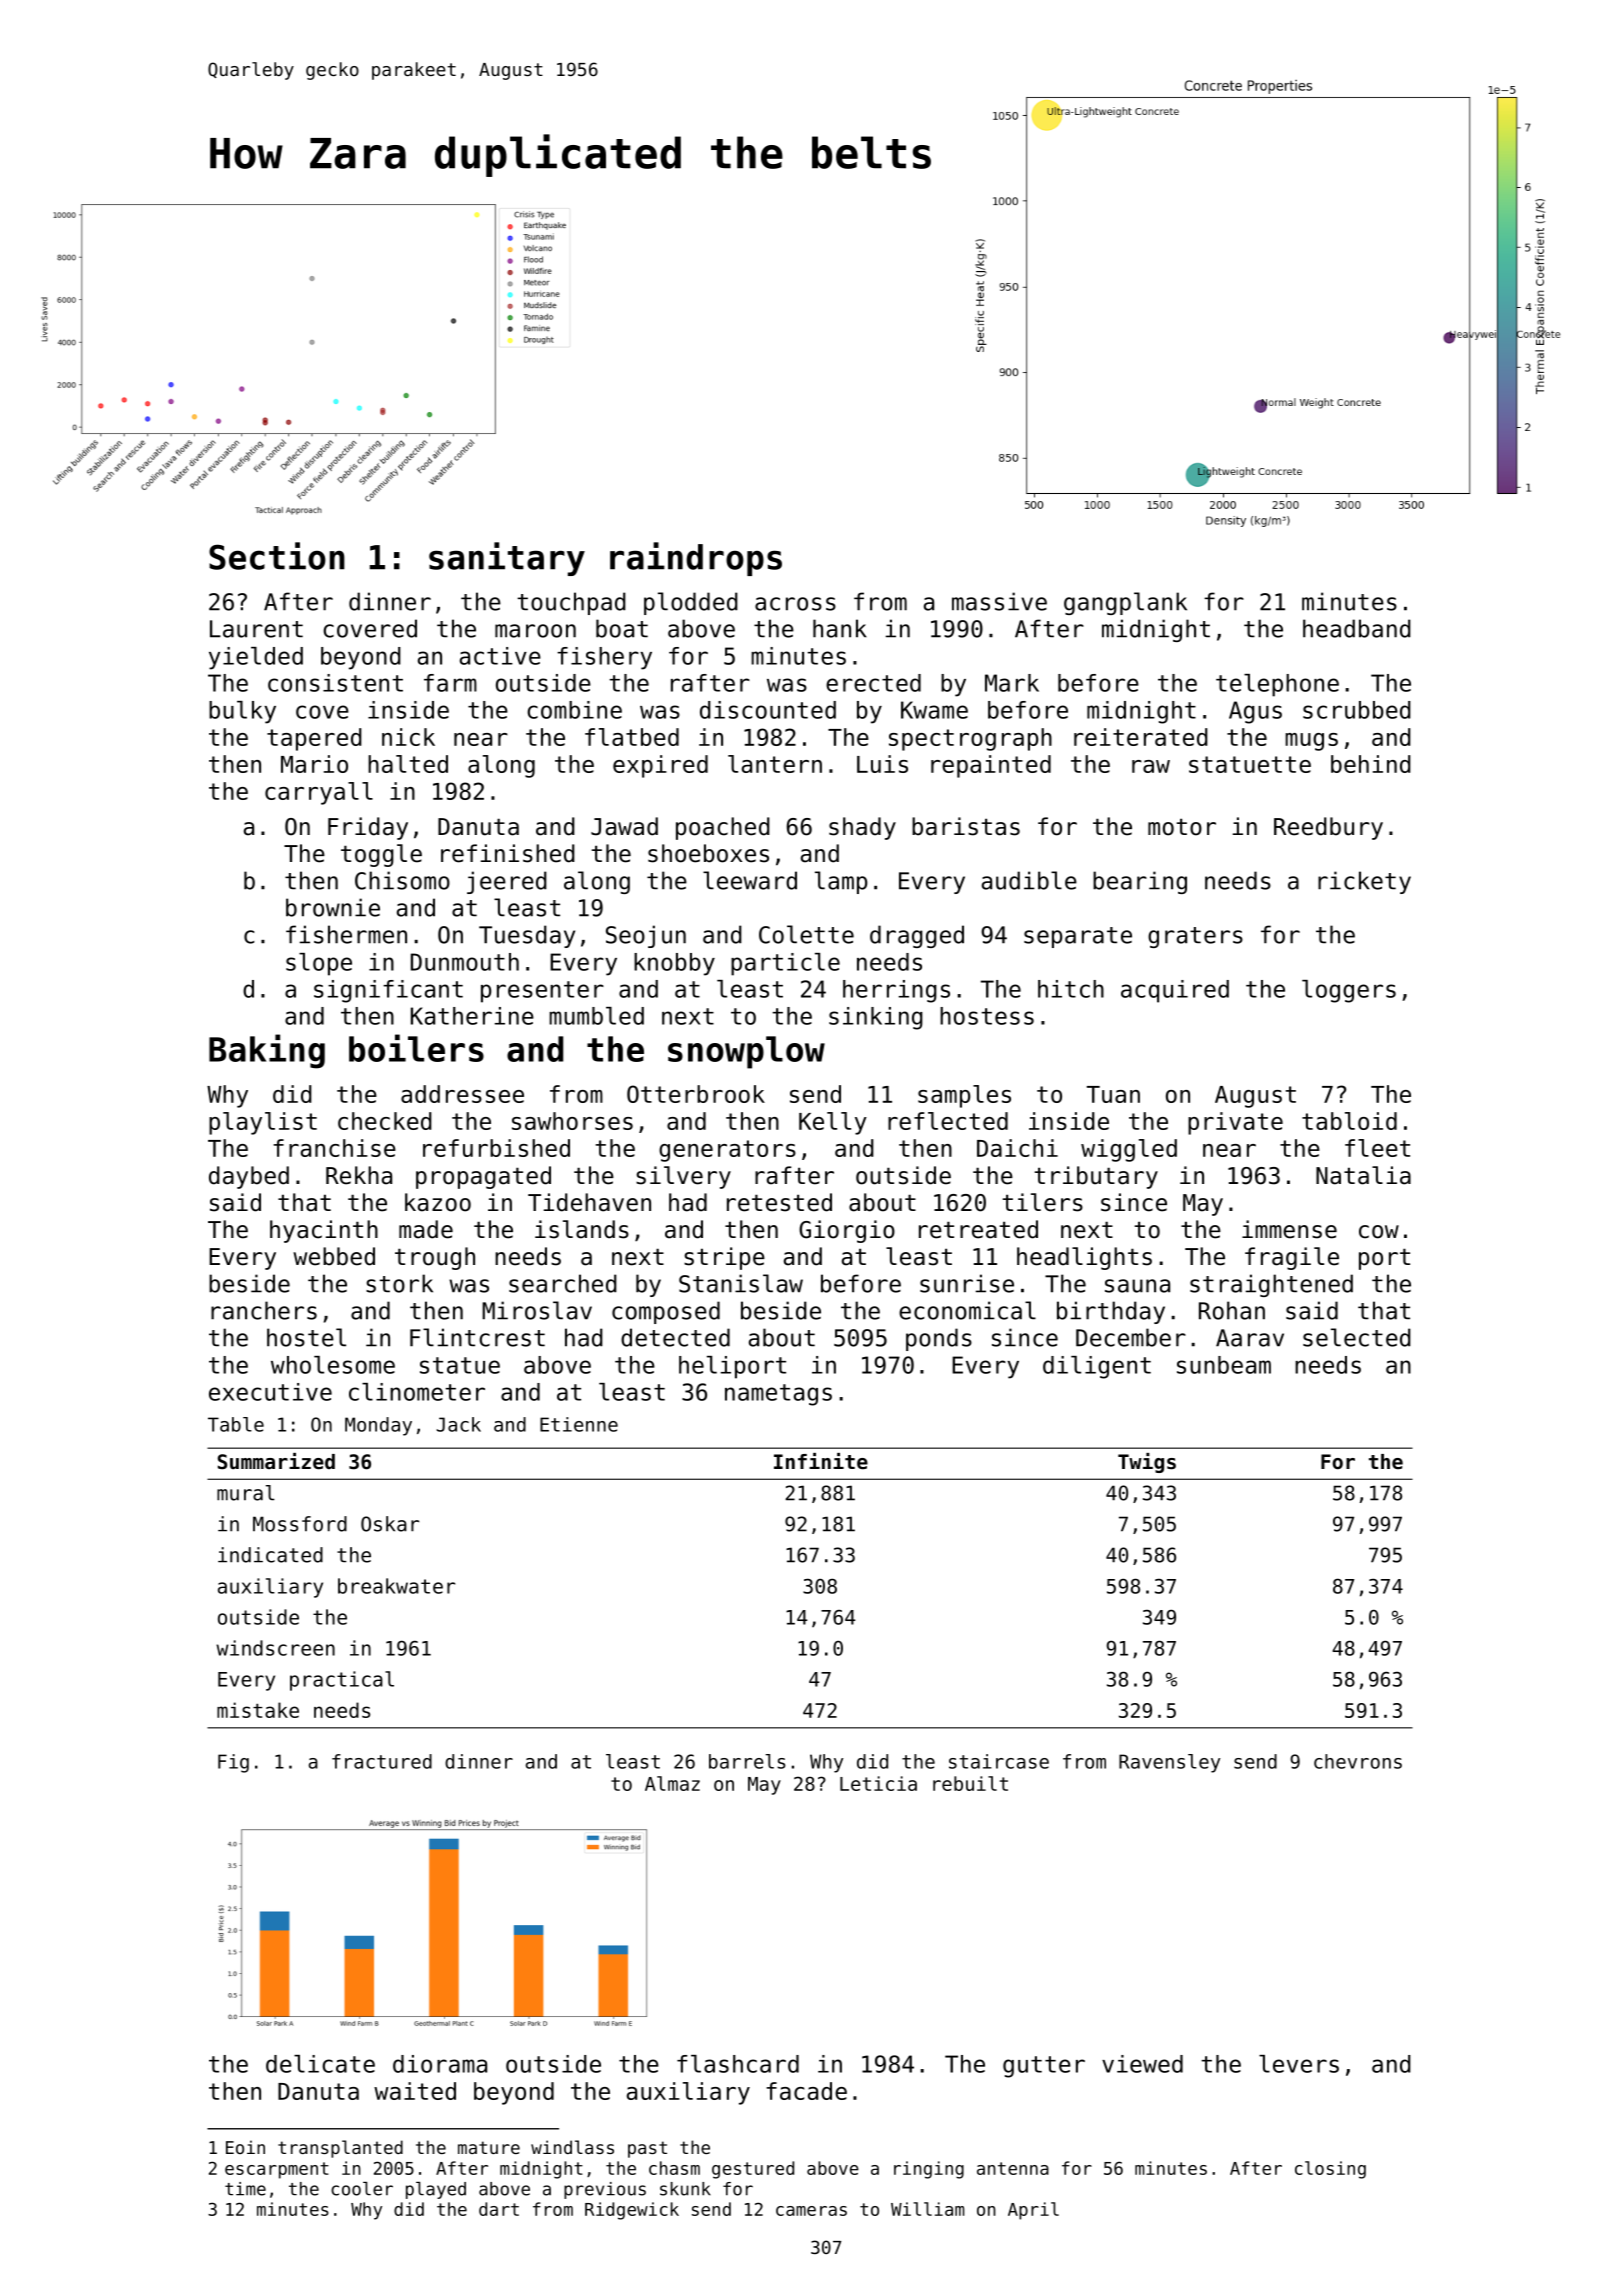 This screenshot has height=2292, width=1620. Describe the element at coordinates (489, 2147) in the screenshot. I see `mature` at that location.
